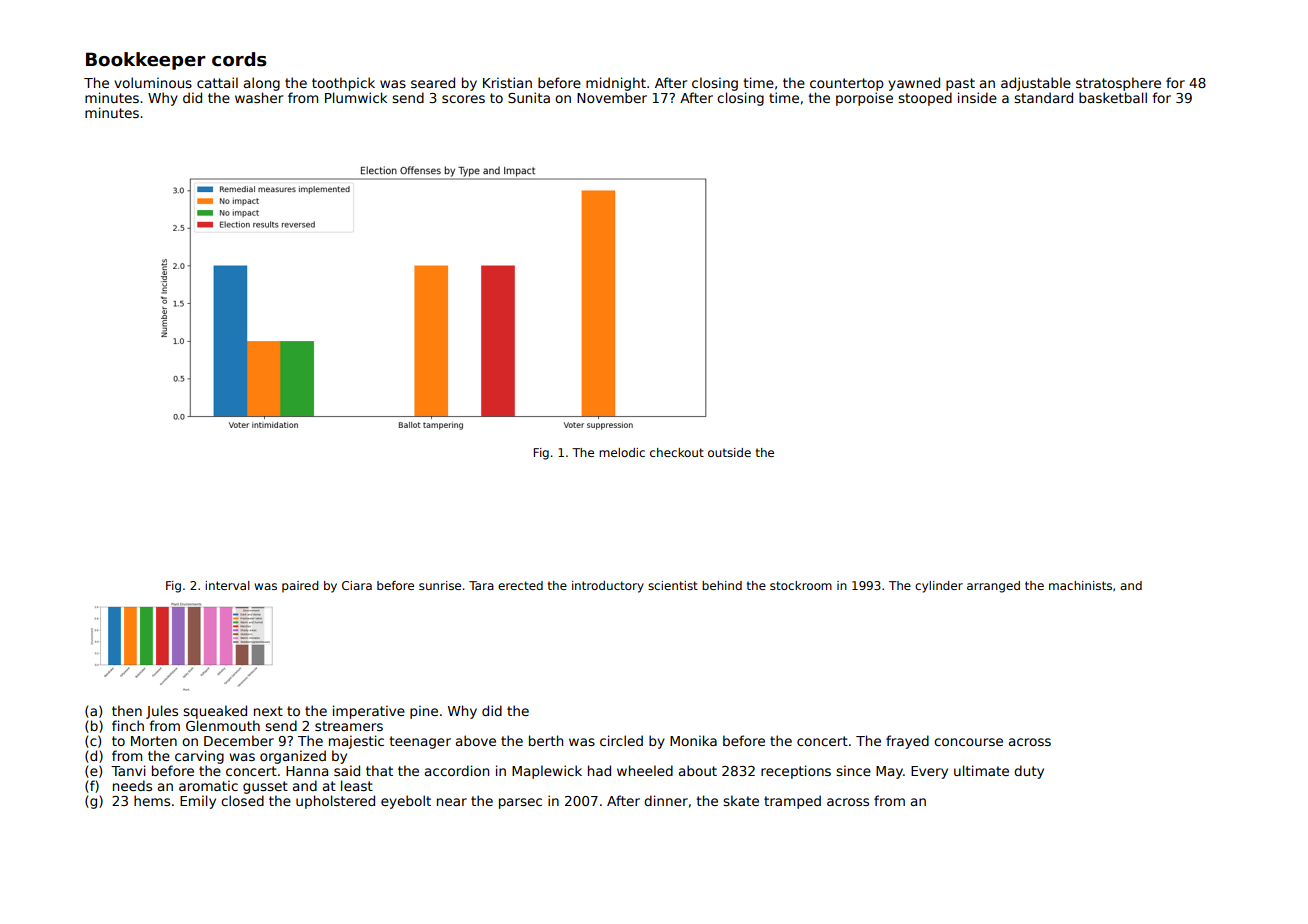 The image size is (1308, 924). I want to click on needs, so click(132, 785).
